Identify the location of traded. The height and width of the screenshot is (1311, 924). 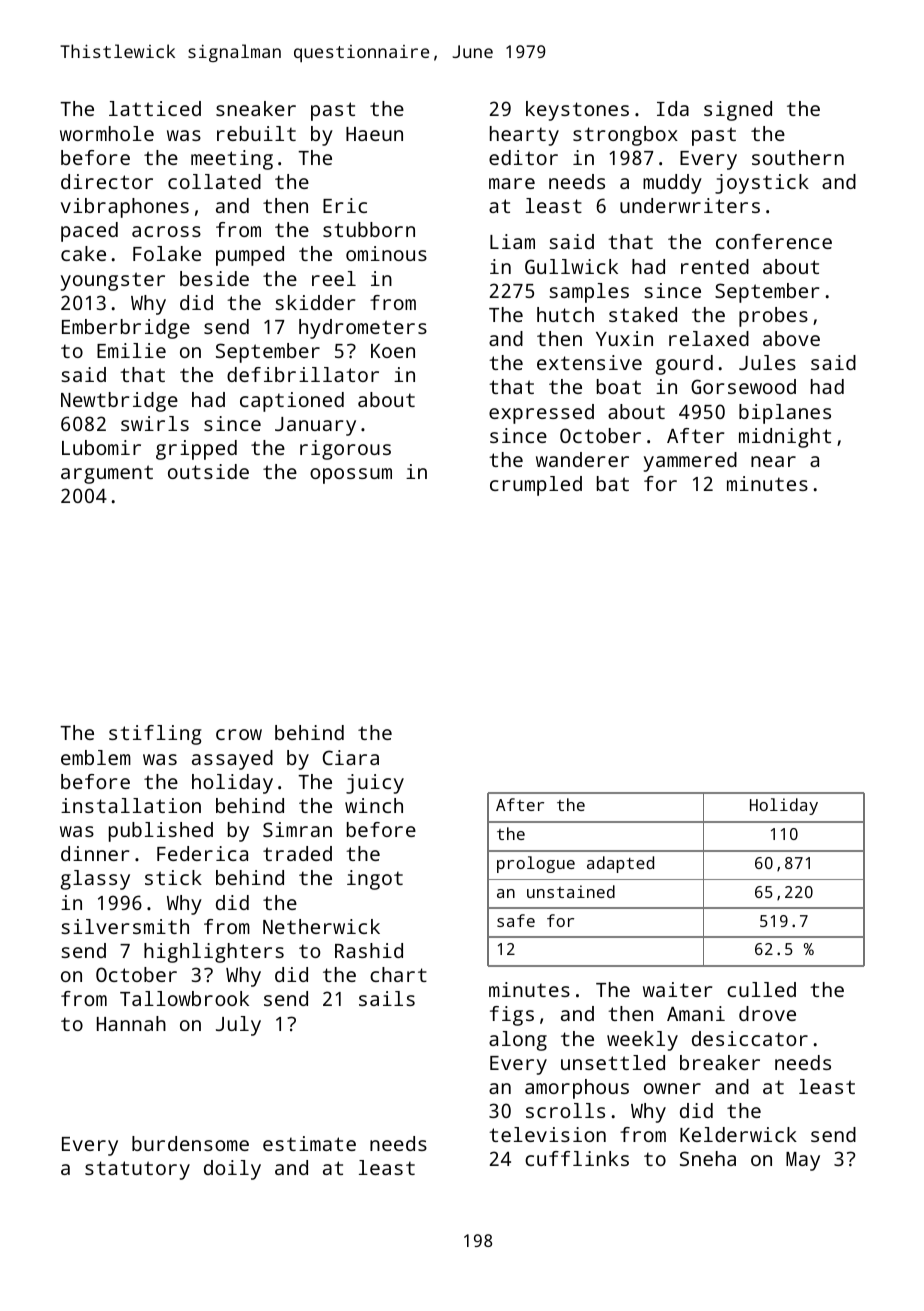
(297, 853).
